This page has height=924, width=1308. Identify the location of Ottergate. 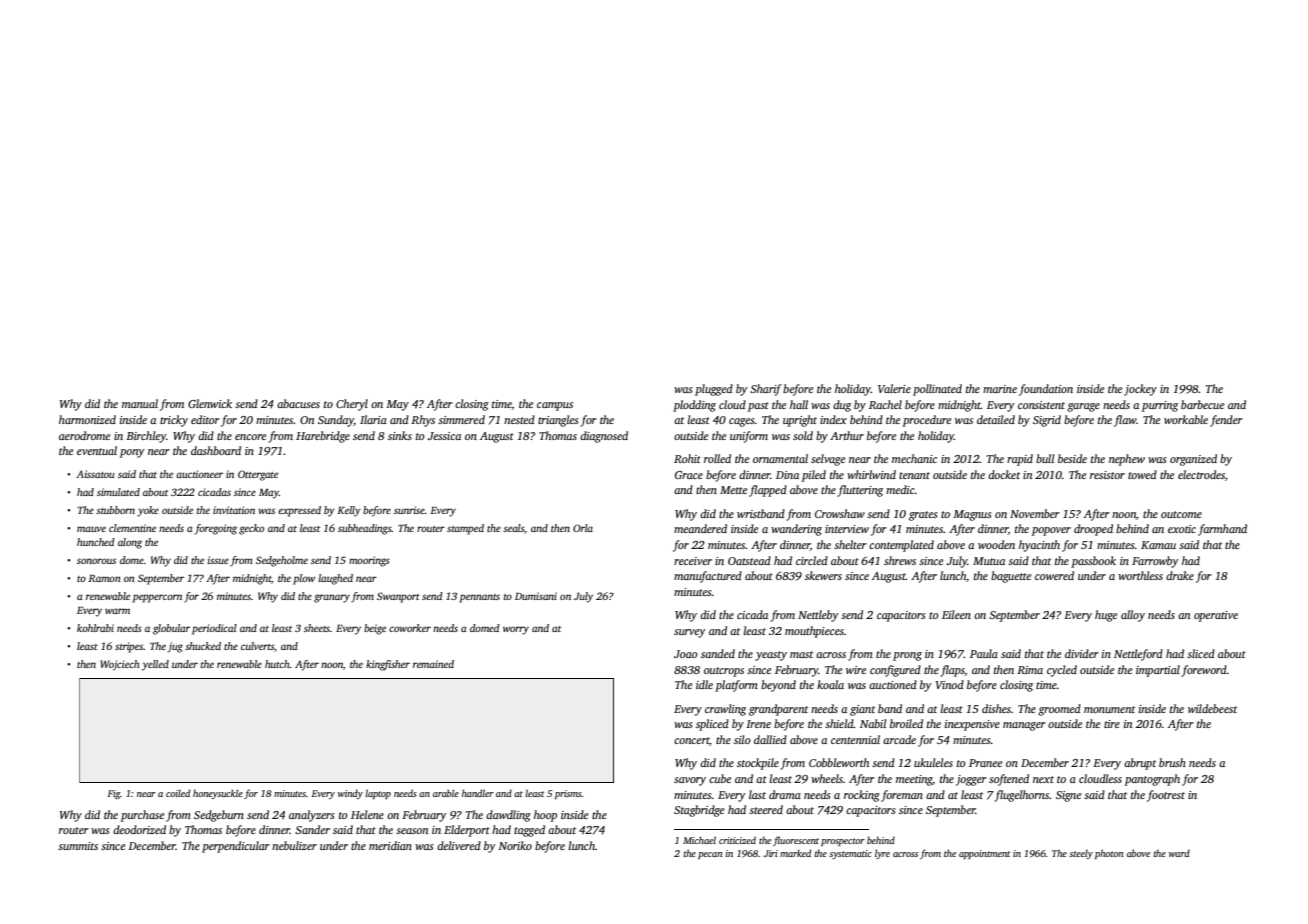
(258, 475).
